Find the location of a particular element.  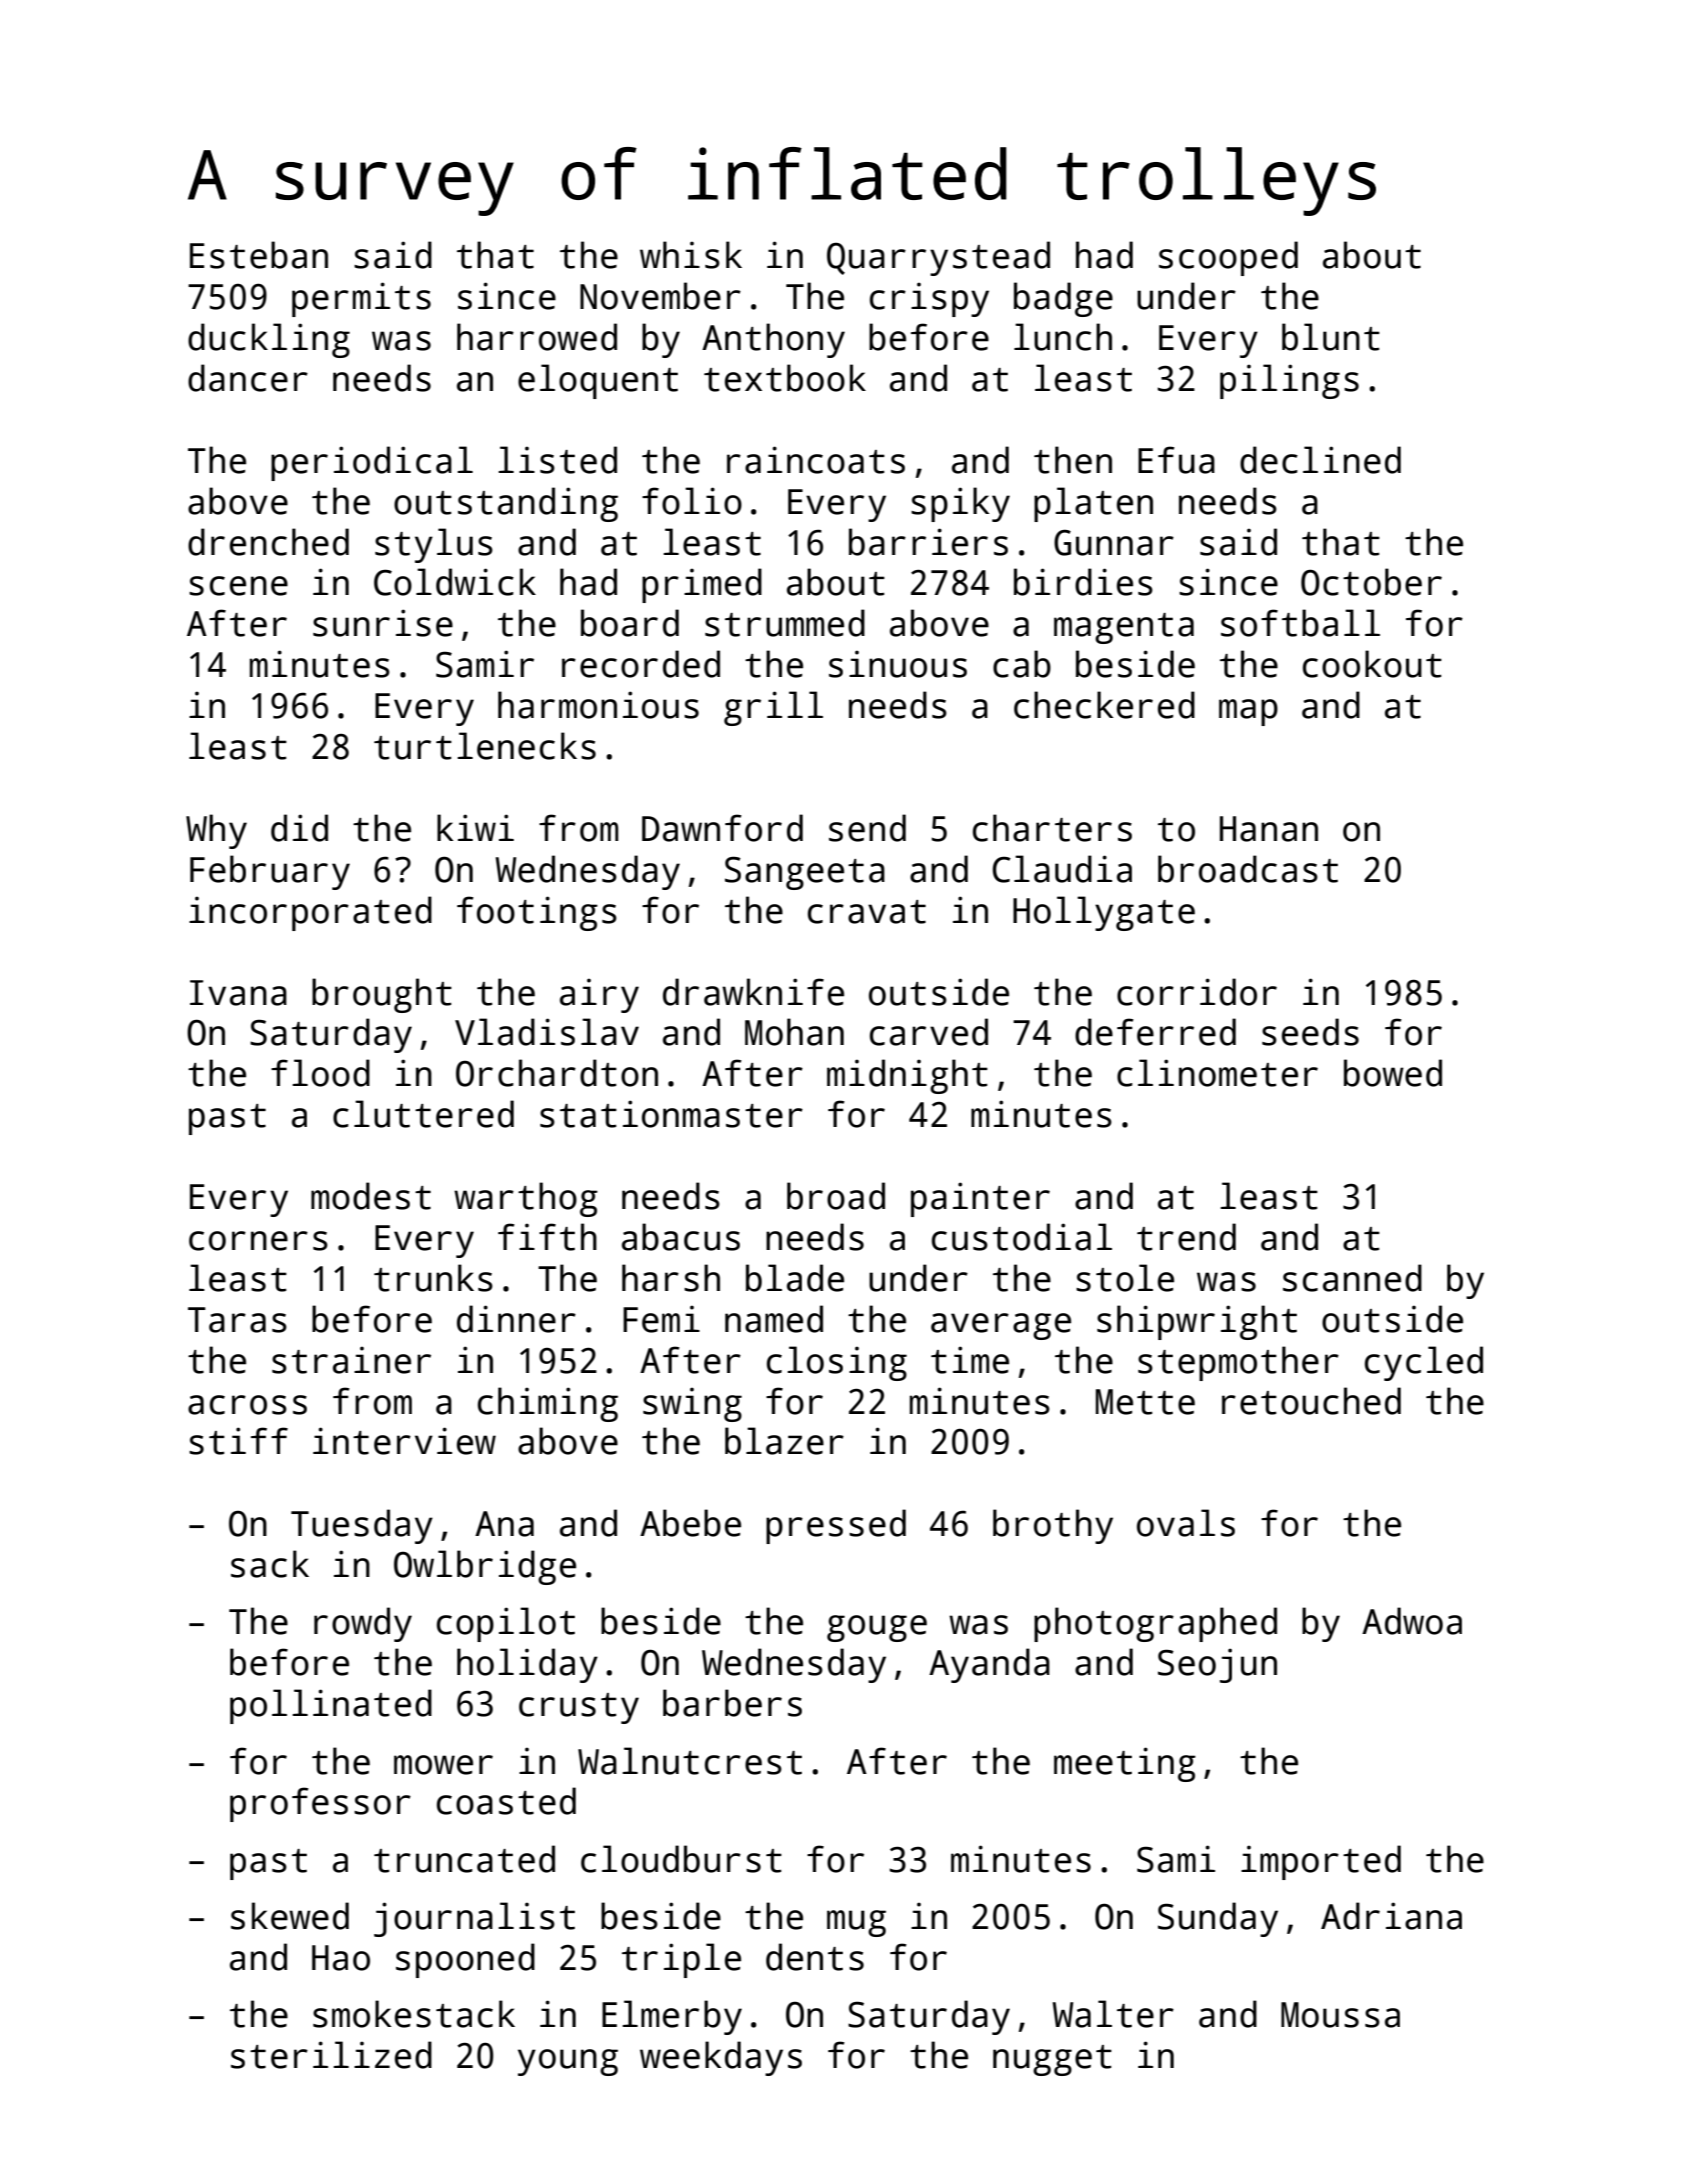

Hao is located at coordinates (341, 1958).
